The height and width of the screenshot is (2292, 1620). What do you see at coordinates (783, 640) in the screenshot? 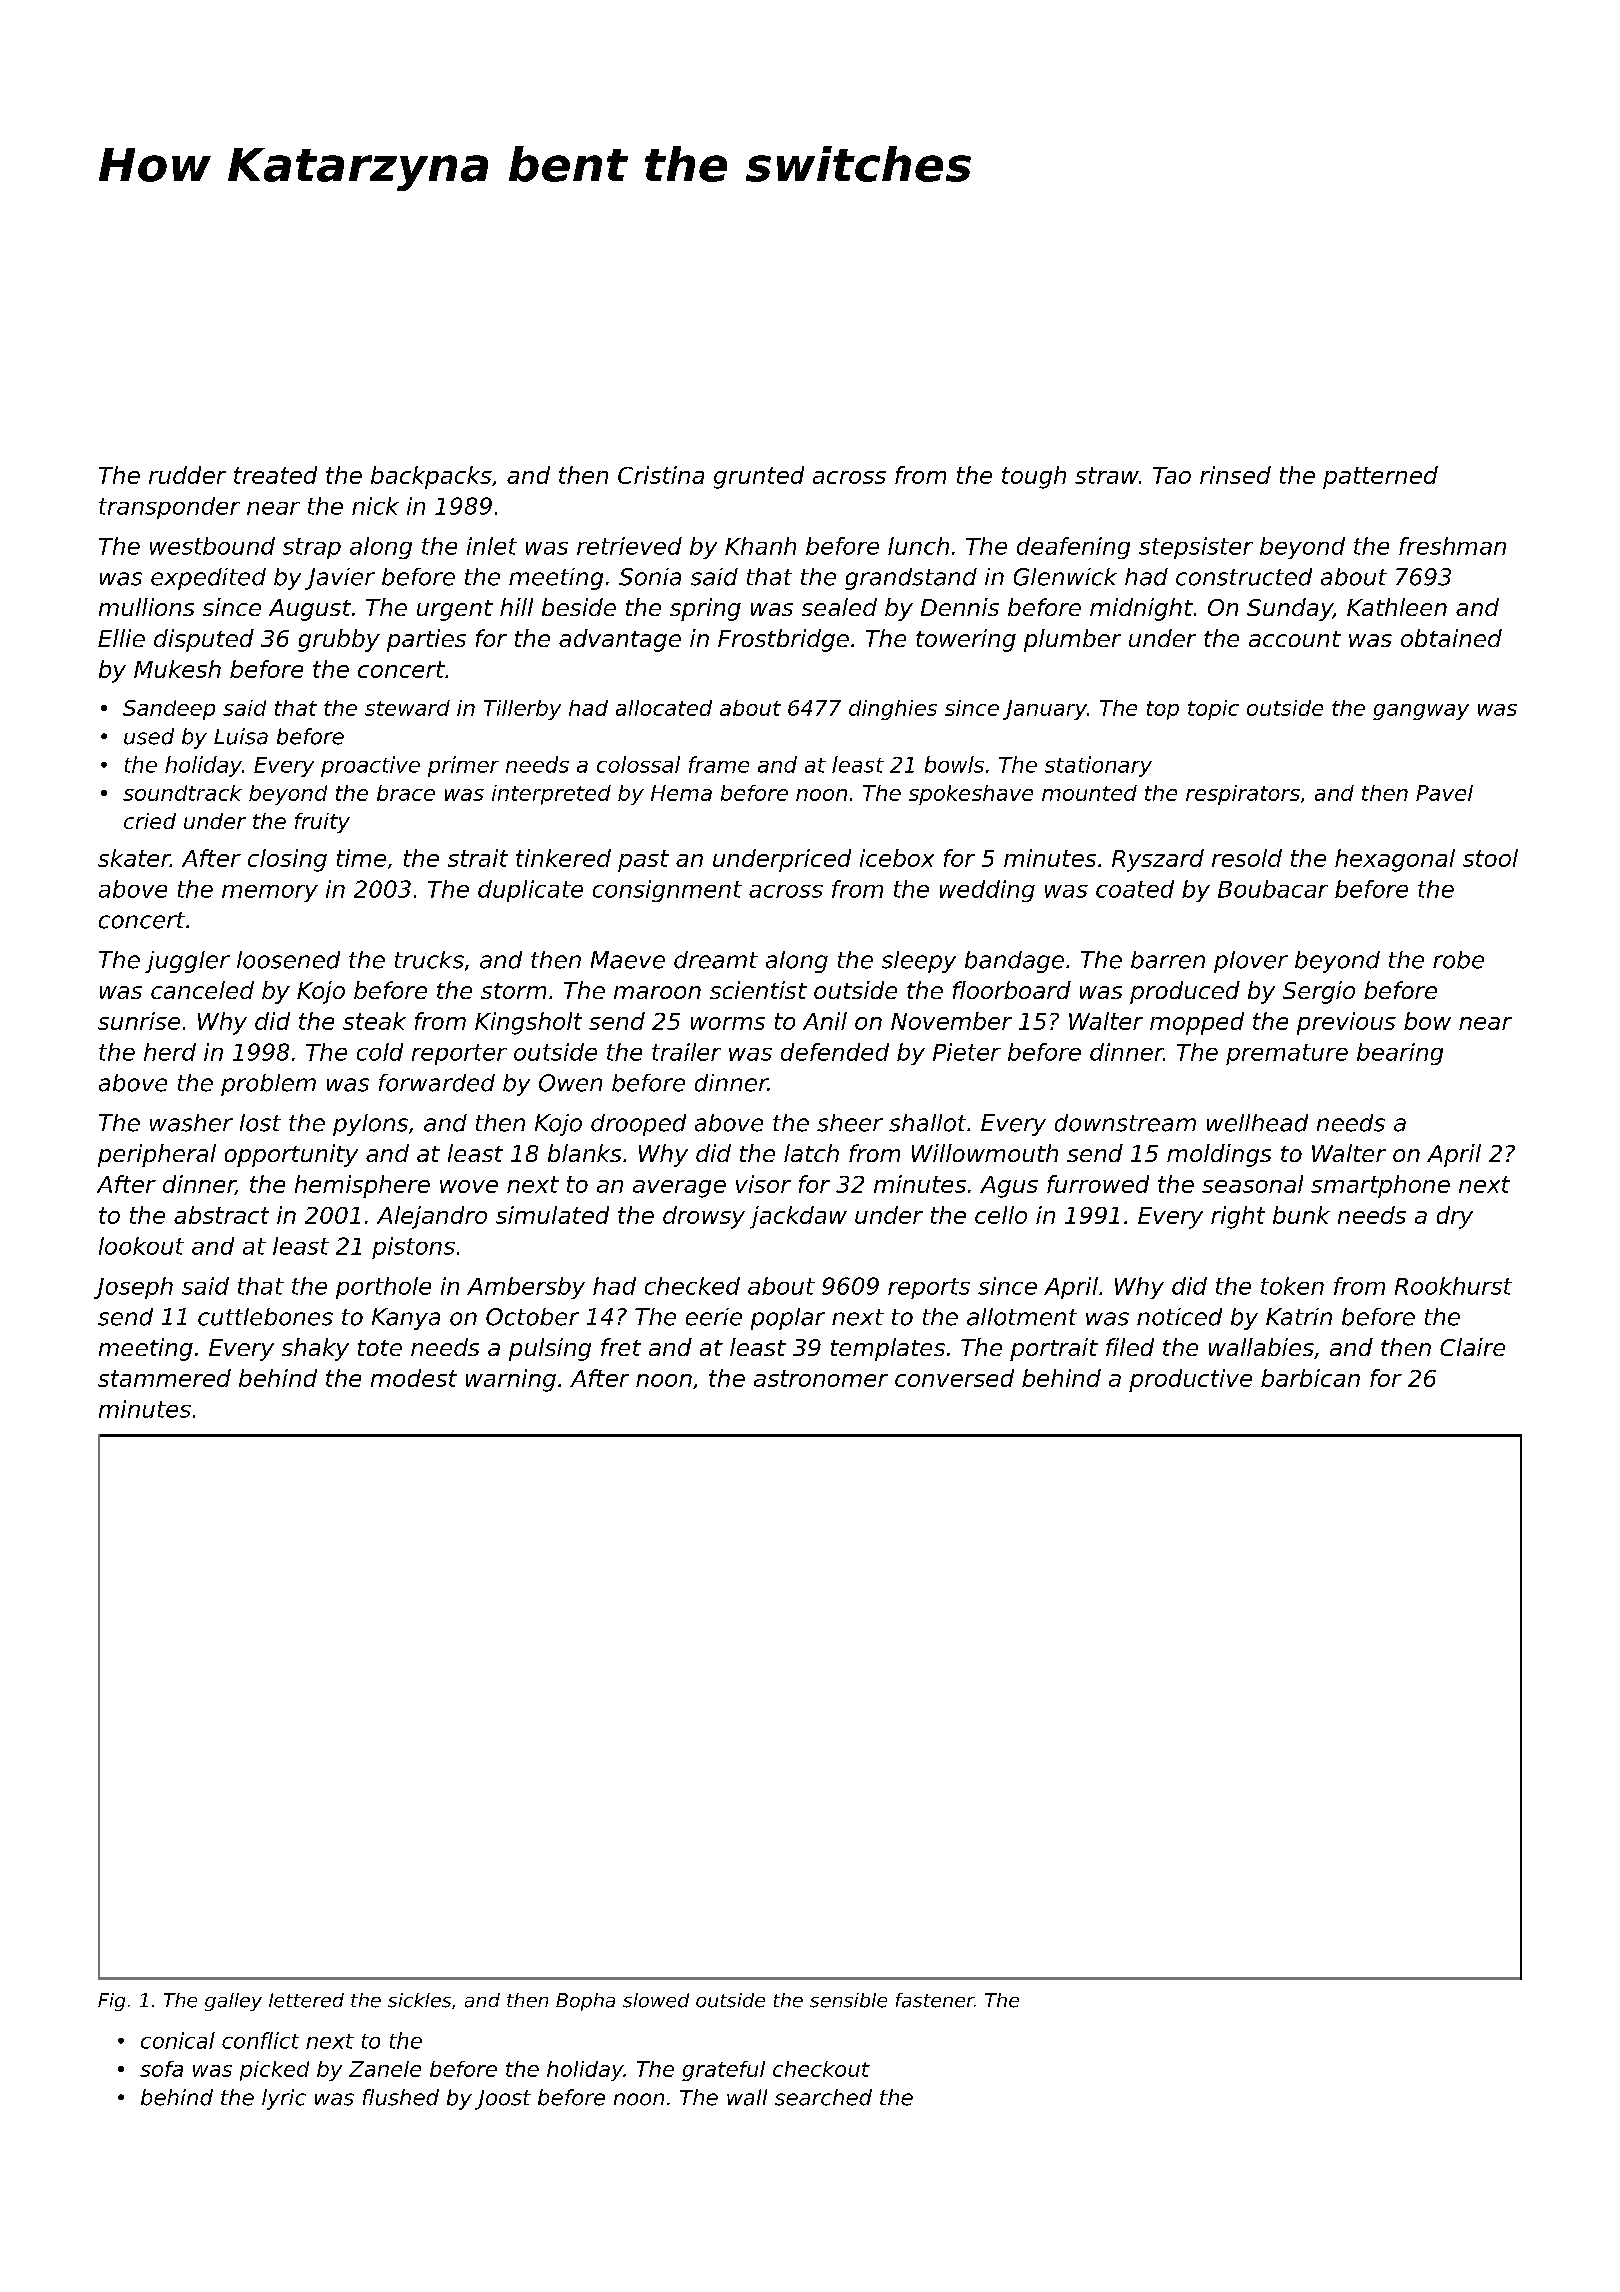
I see `Frostbridge` at bounding box center [783, 640].
